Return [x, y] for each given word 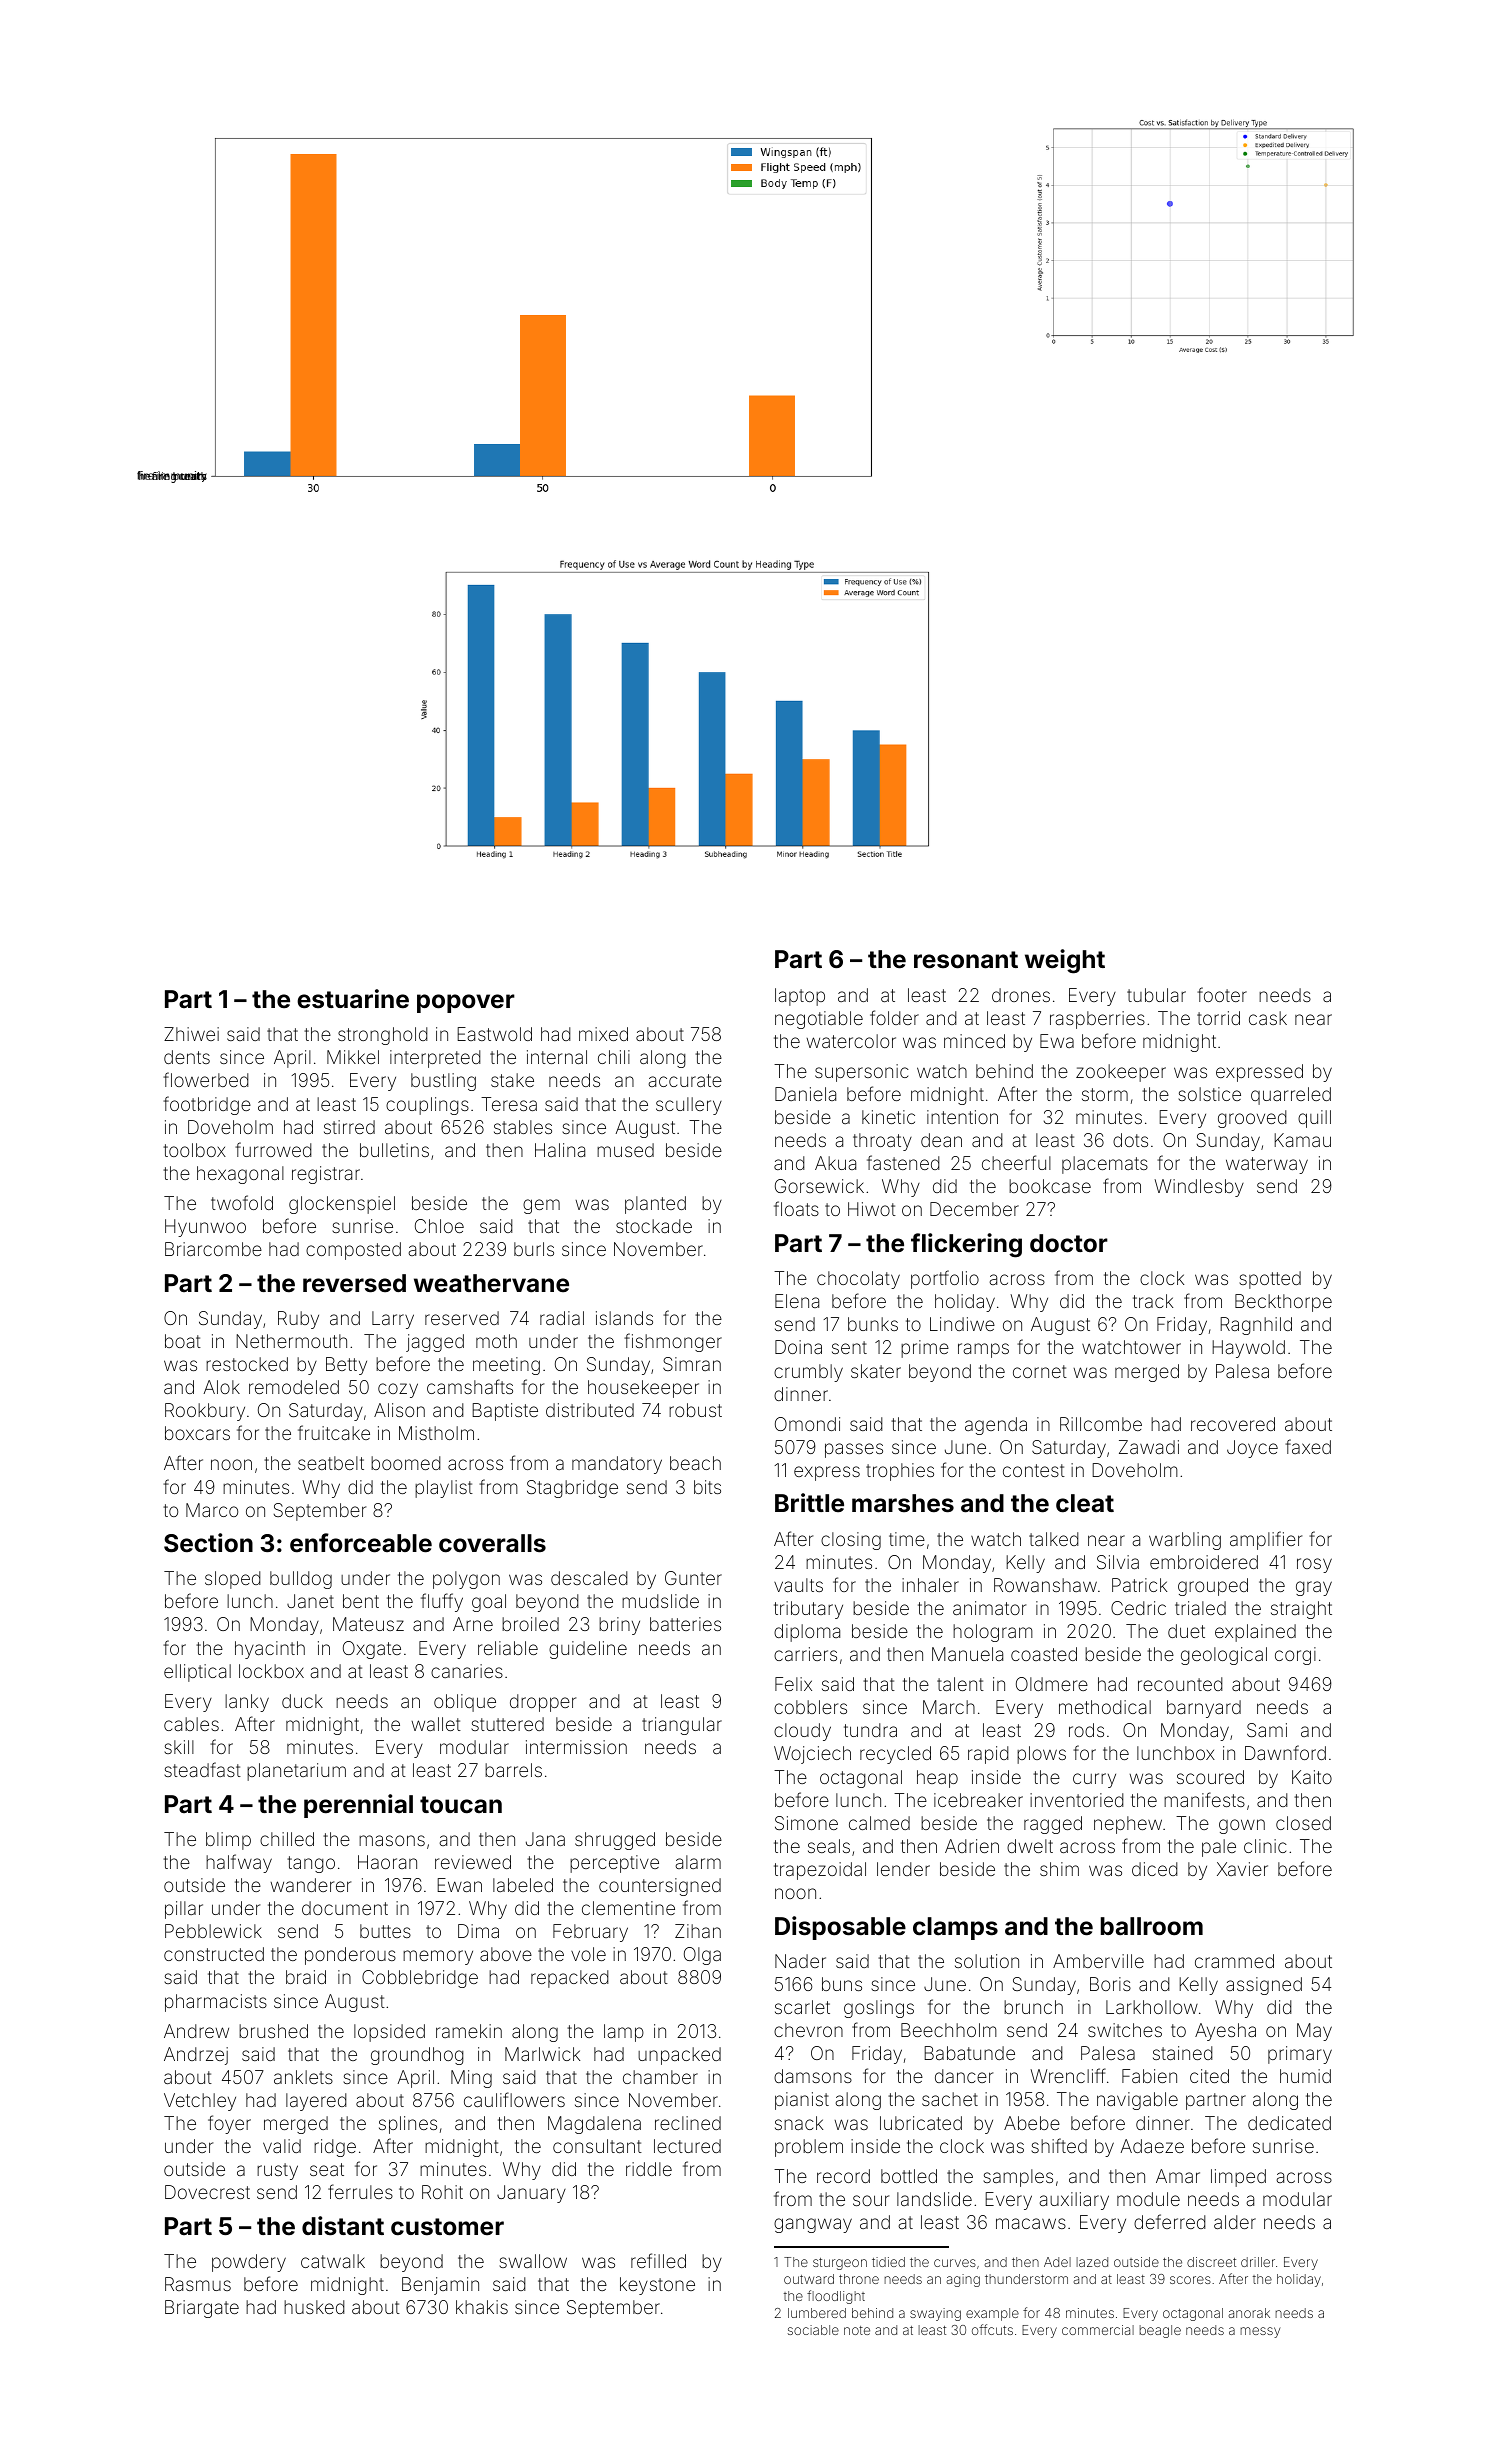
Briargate [202, 2309]
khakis [482, 2307]
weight [1065, 961]
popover [466, 1003]
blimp [228, 1841]
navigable [1137, 2101]
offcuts [992, 2329]
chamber [660, 2077]
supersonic [862, 1073]
